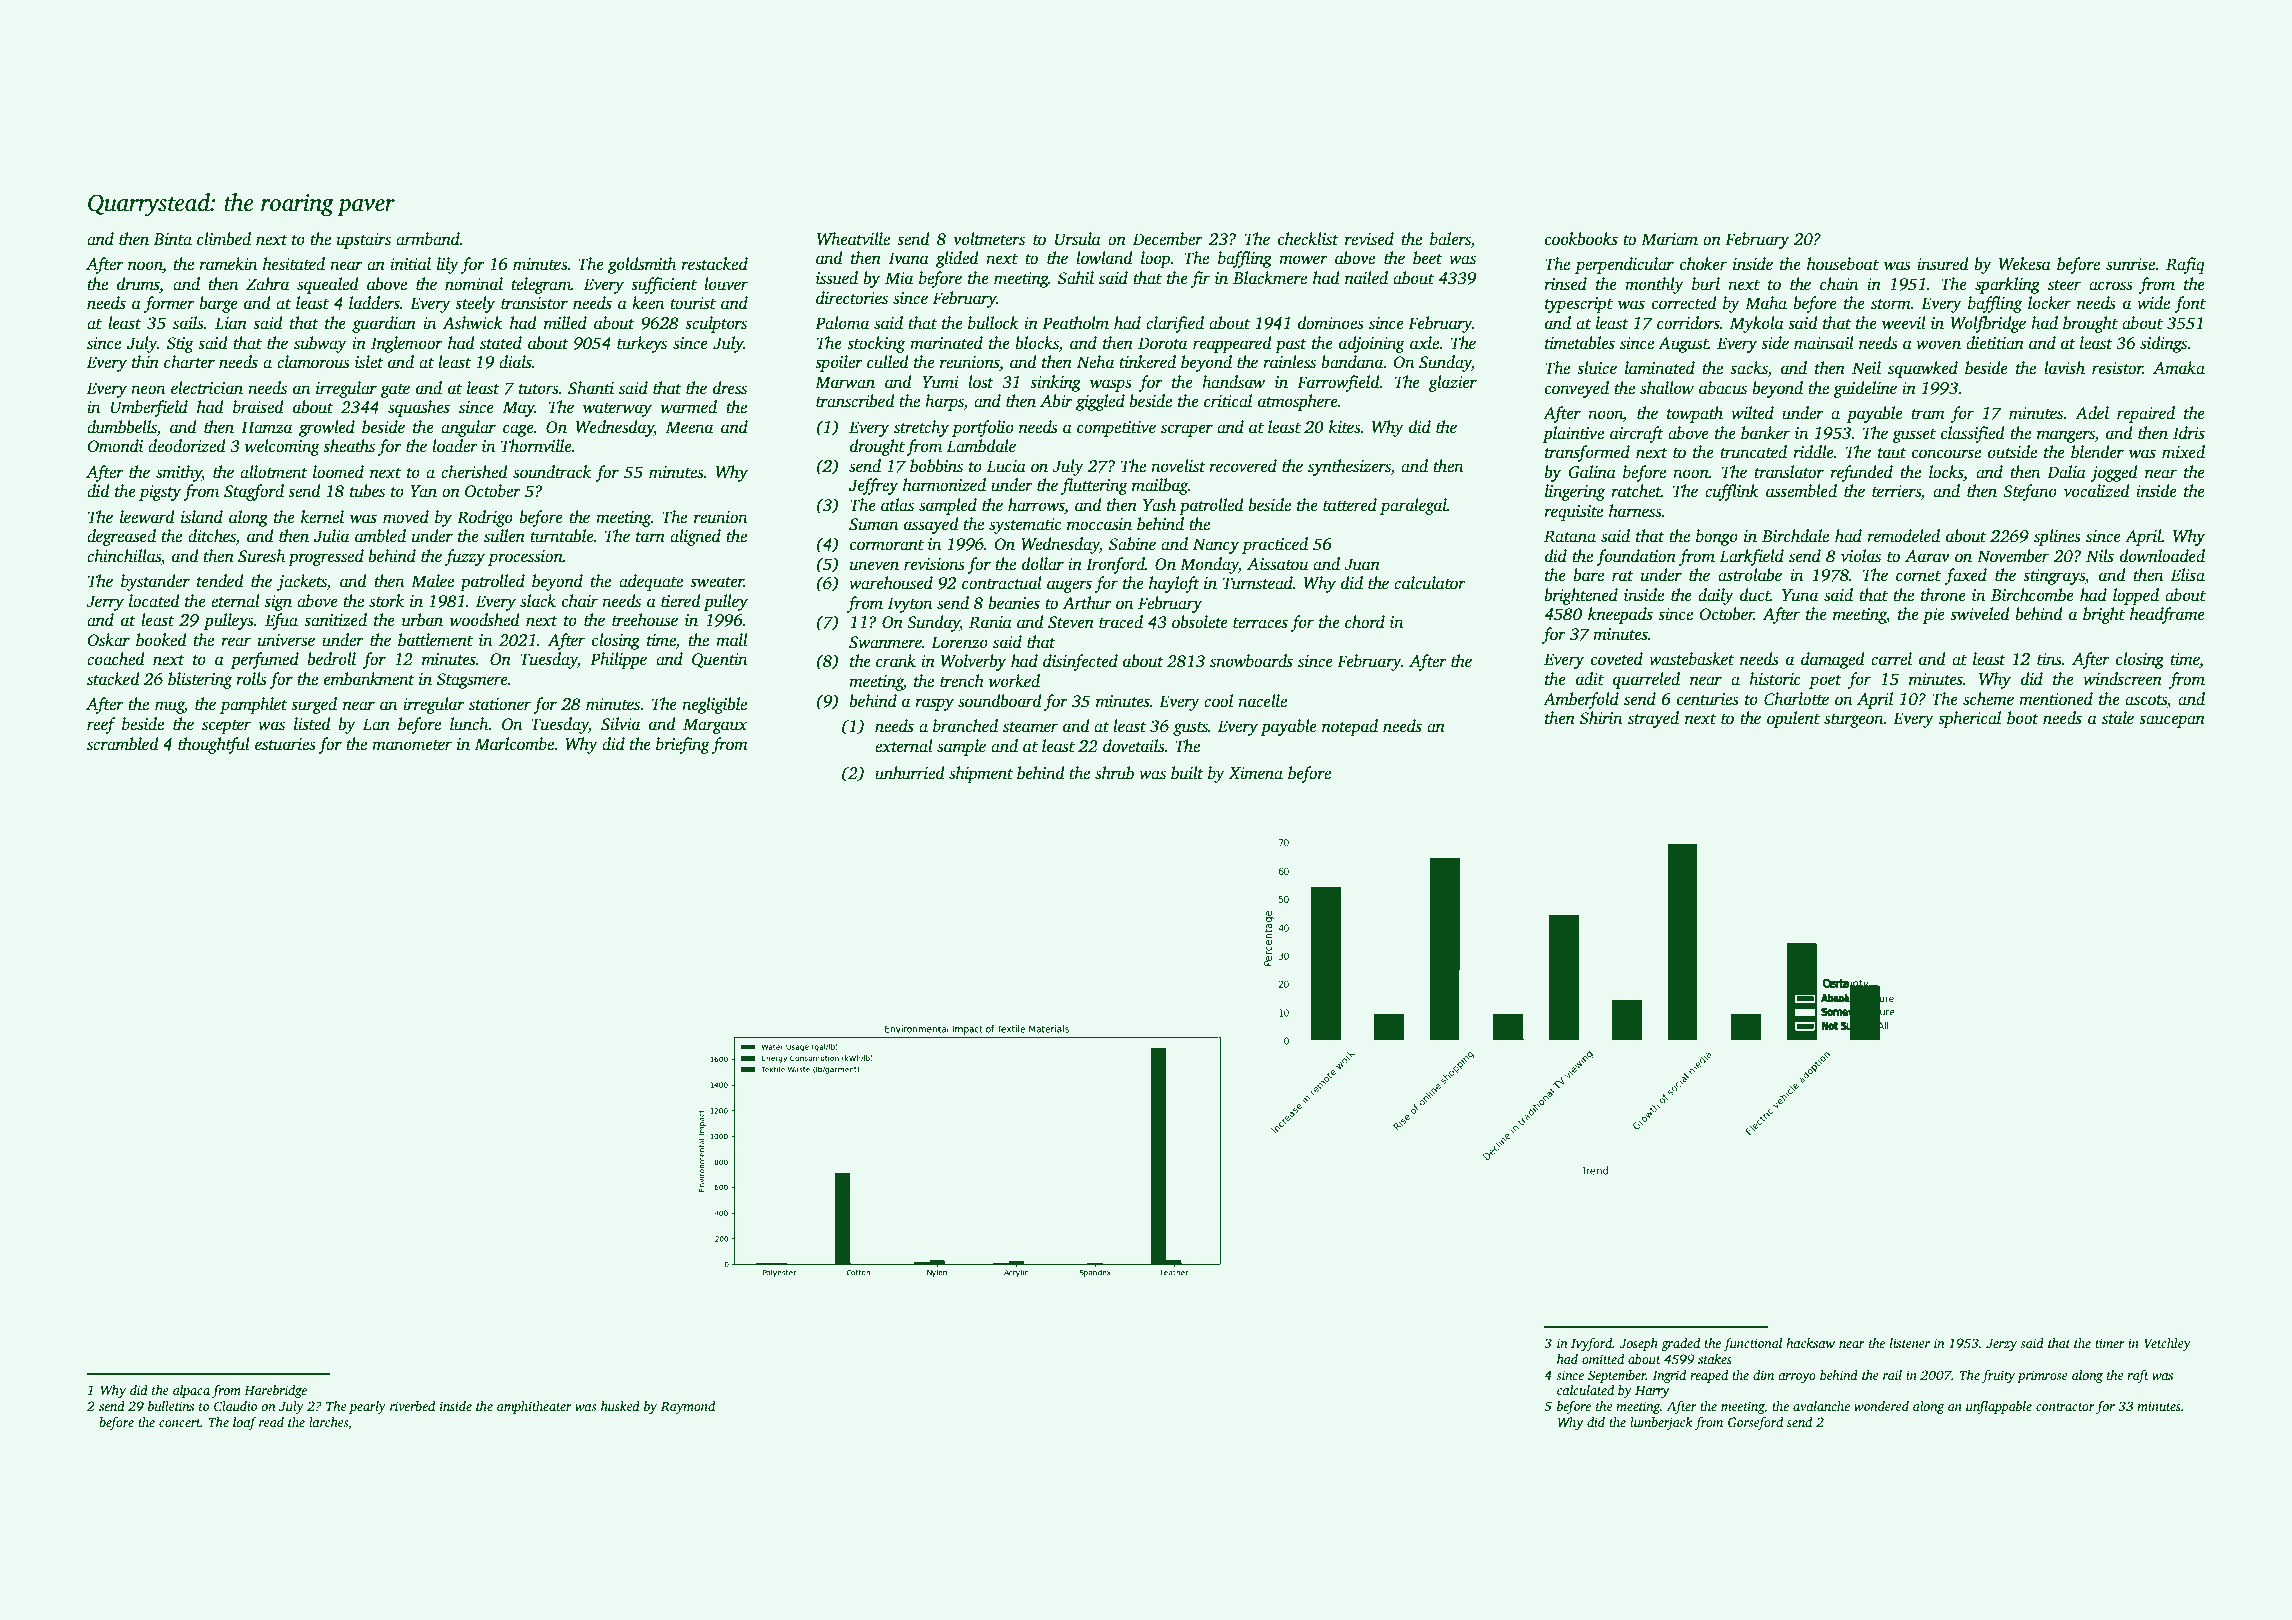  I want to click on Harebridge, so click(275, 1391).
